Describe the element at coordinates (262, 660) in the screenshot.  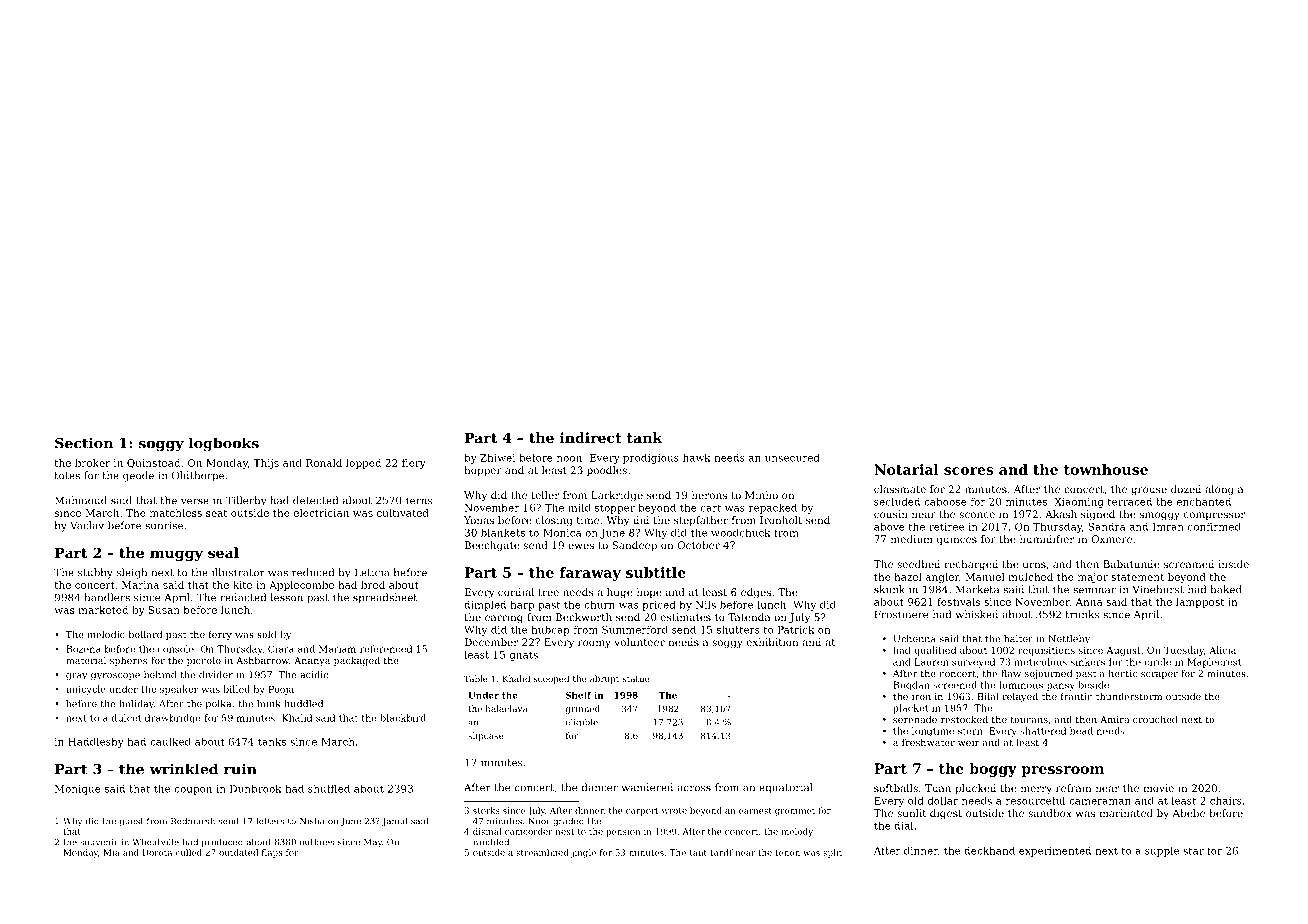
I see `Ashbarrow` at that location.
